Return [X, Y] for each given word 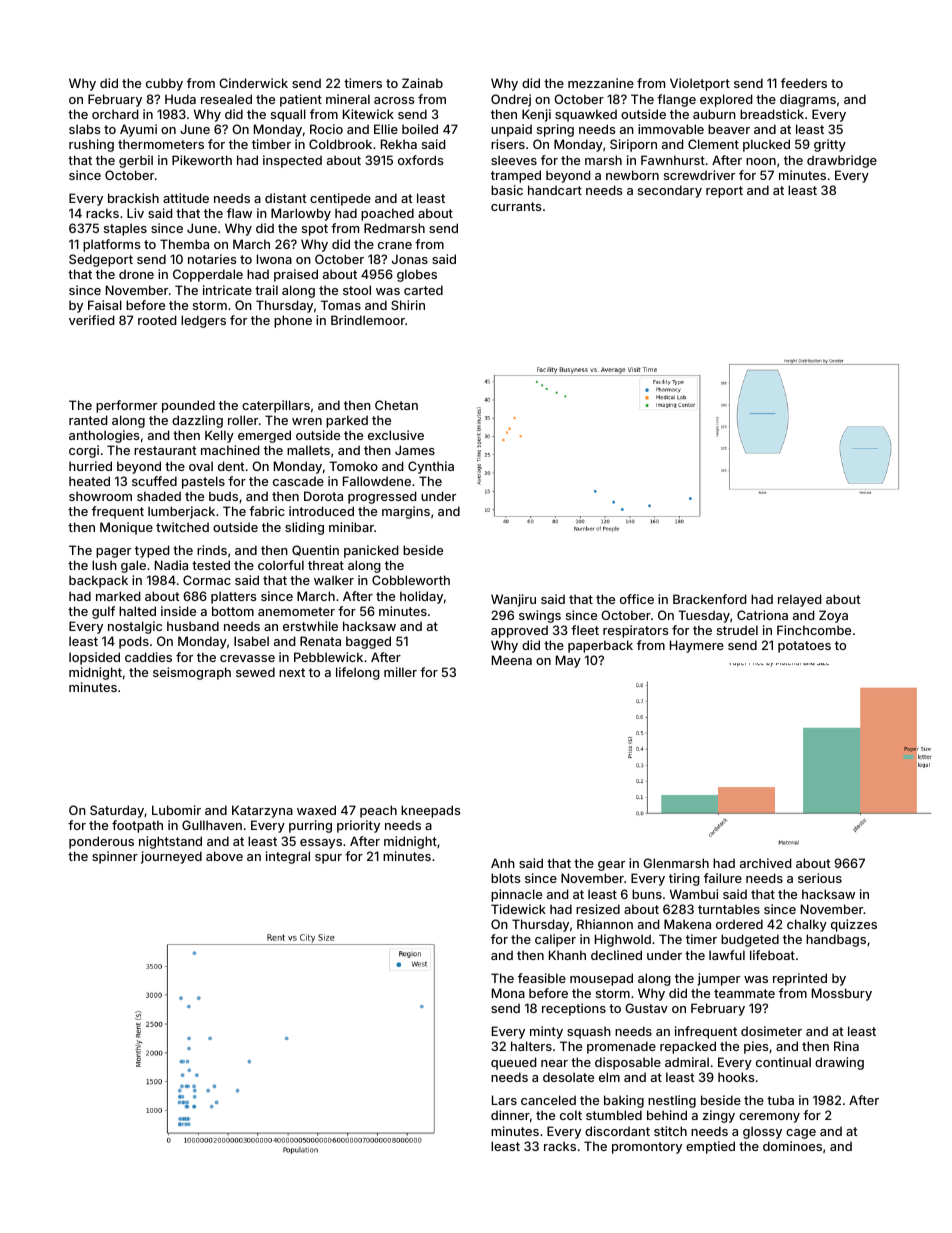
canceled [548, 1100]
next [292, 672]
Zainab [422, 83]
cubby [164, 84]
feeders [804, 83]
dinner [510, 1115]
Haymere [697, 646]
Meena [512, 660]
